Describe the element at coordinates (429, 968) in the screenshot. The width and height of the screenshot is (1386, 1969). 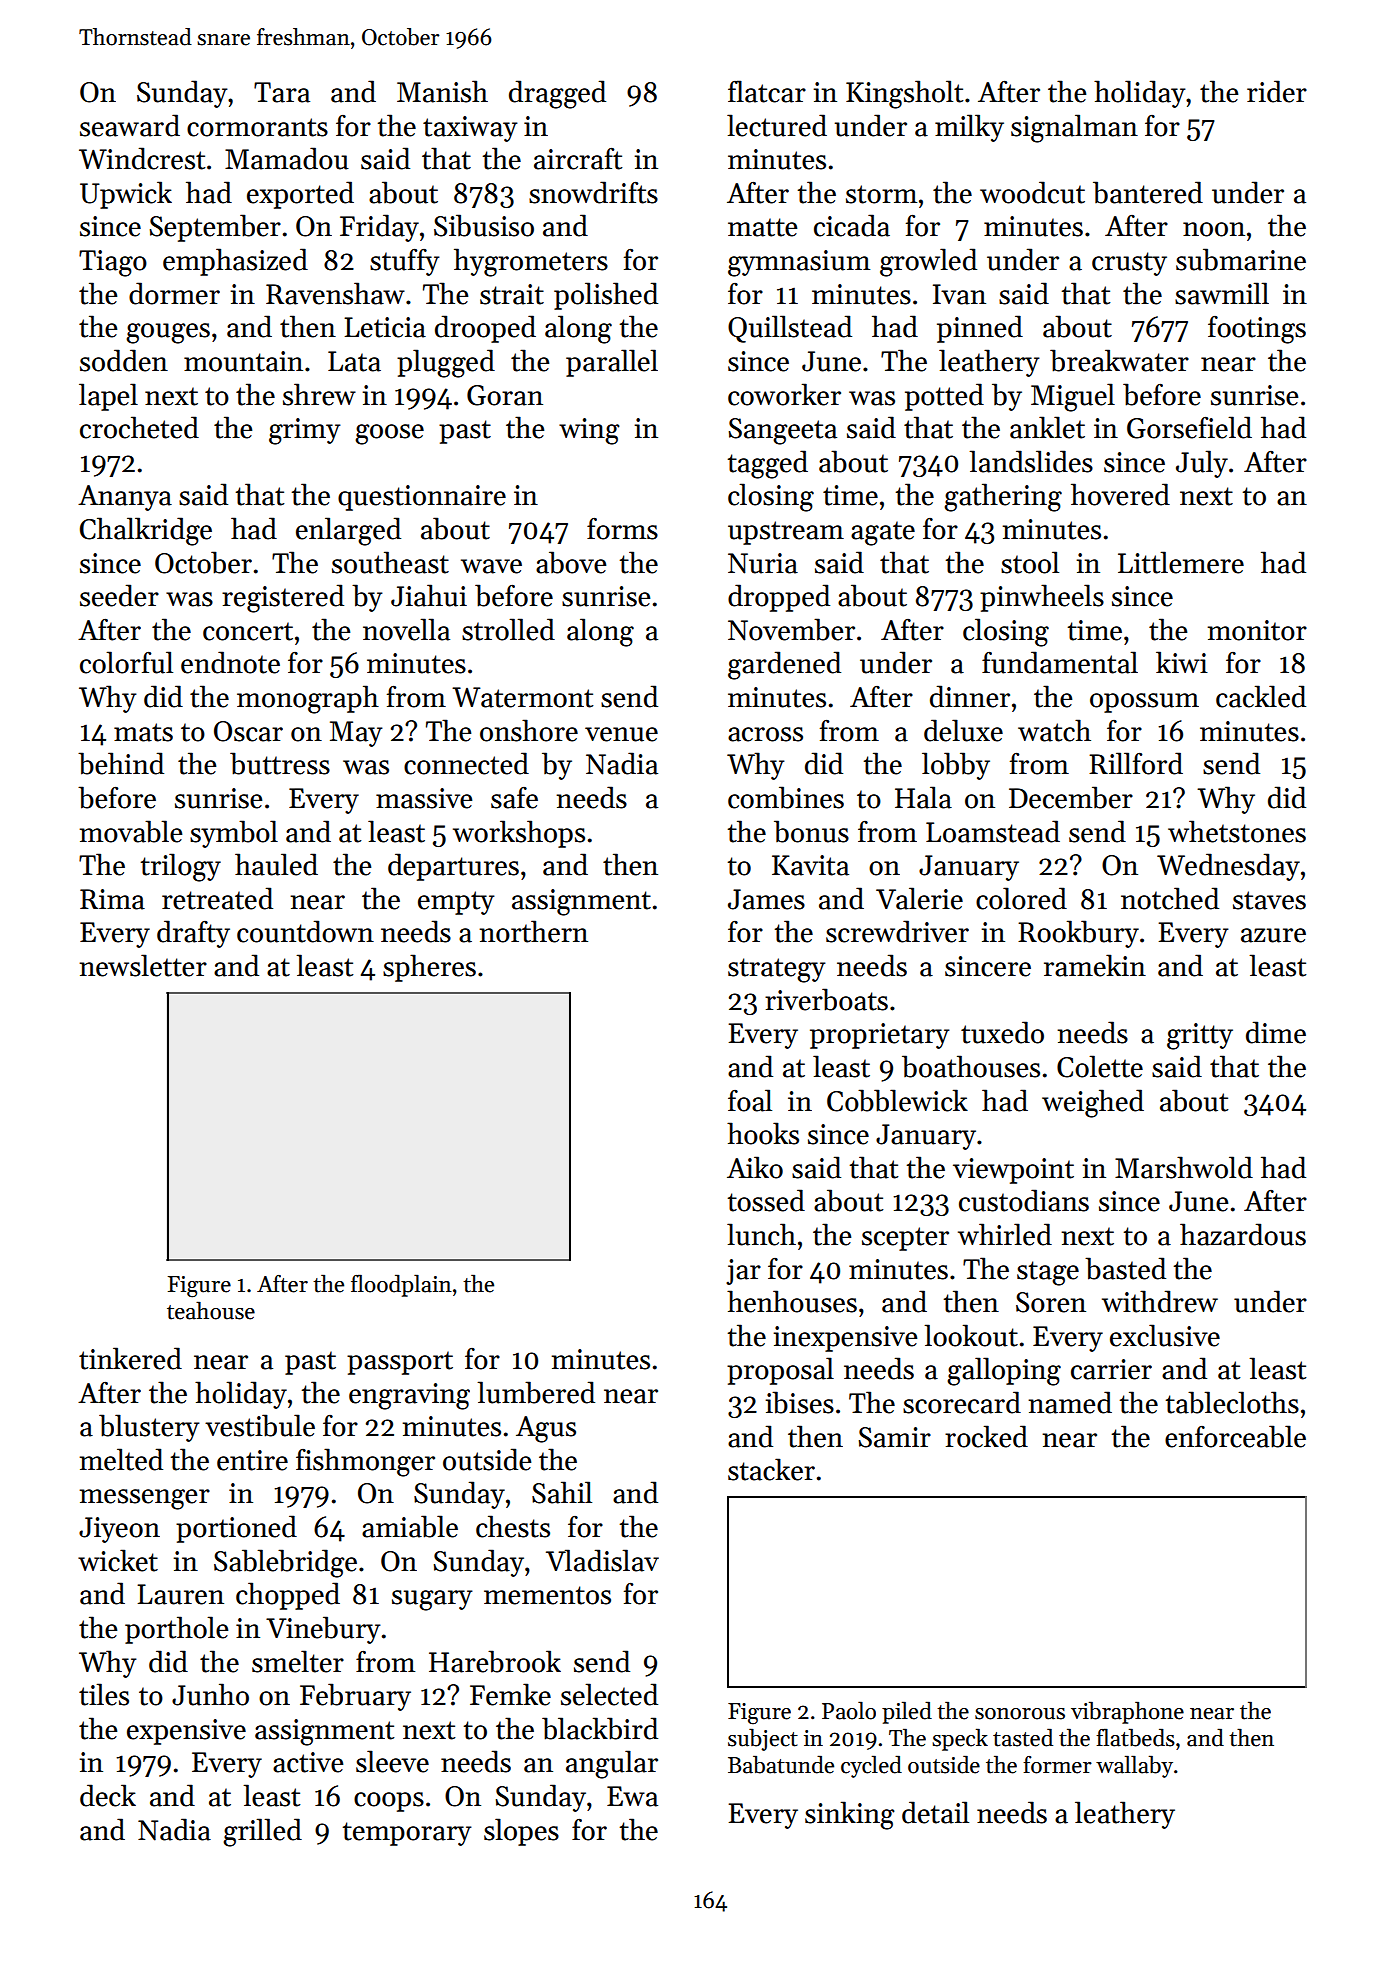
I see `spheres` at that location.
